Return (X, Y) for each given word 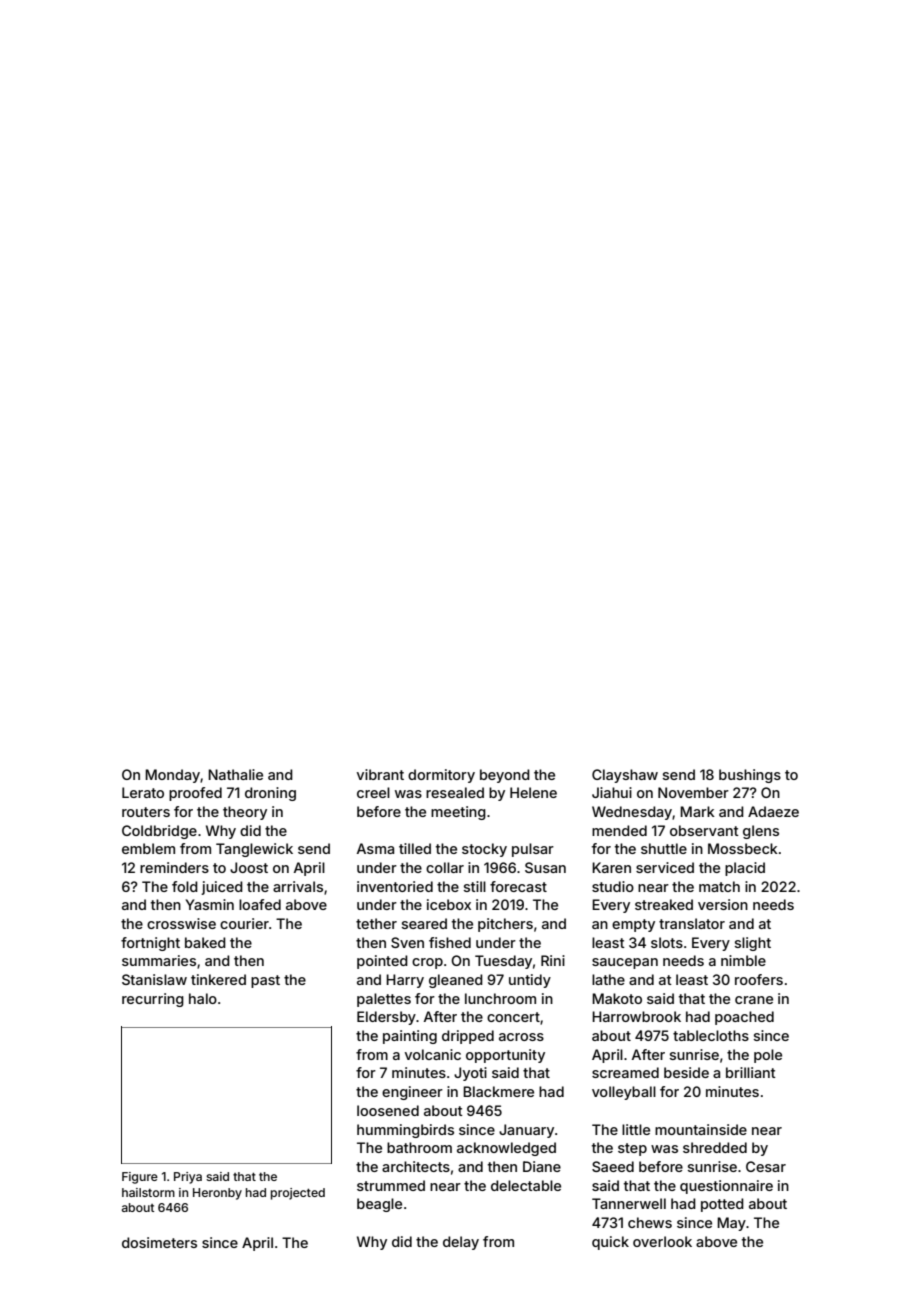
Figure (140, 1178)
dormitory (441, 776)
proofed (195, 794)
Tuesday (503, 962)
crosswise (181, 923)
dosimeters (159, 1242)
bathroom (419, 1147)
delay (461, 1243)
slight (753, 944)
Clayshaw (625, 776)
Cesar (766, 1166)
